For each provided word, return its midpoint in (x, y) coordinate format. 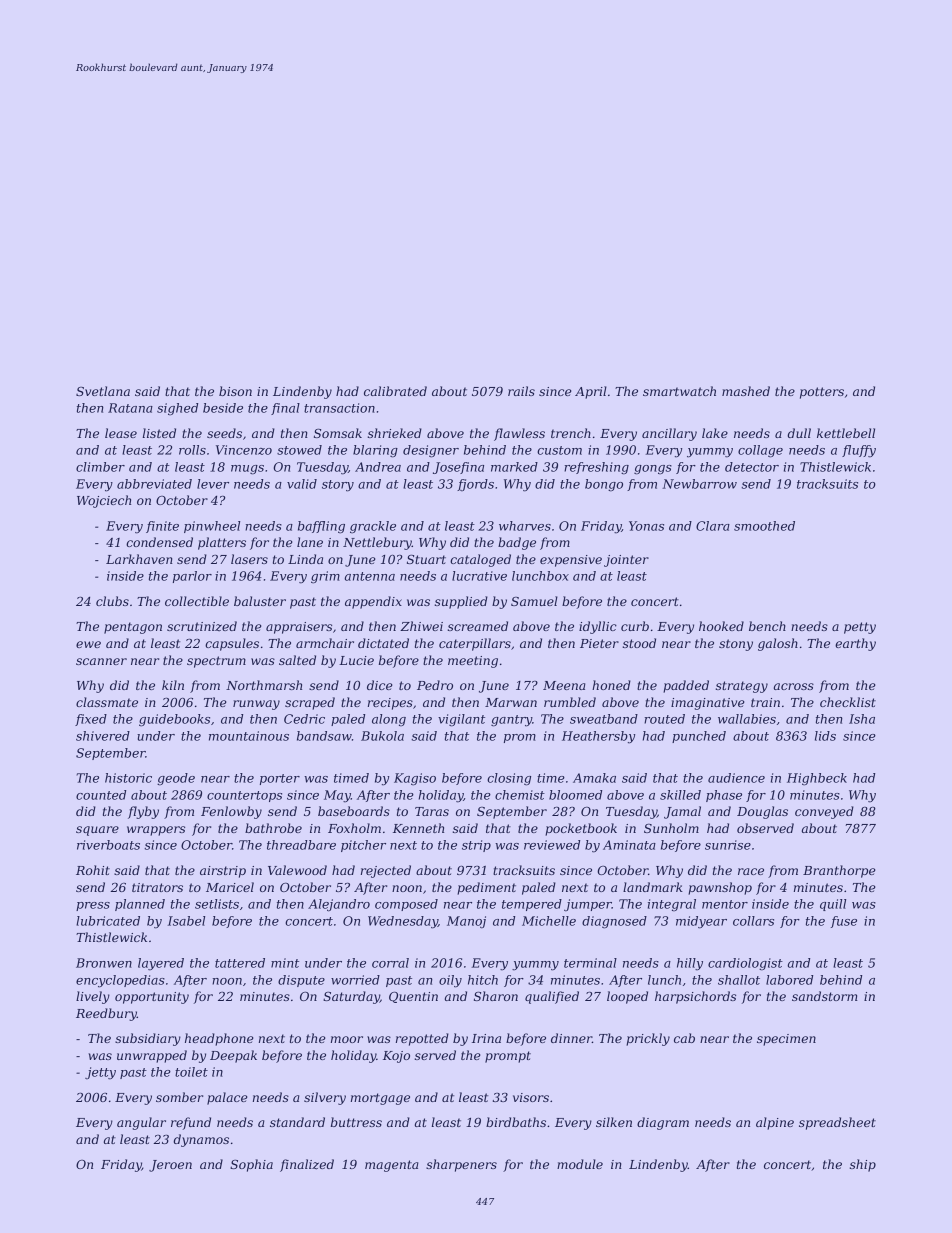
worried (355, 980)
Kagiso (415, 779)
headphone (219, 1039)
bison (235, 391)
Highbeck (817, 779)
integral (672, 905)
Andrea (378, 467)
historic (128, 778)
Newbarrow (699, 484)
